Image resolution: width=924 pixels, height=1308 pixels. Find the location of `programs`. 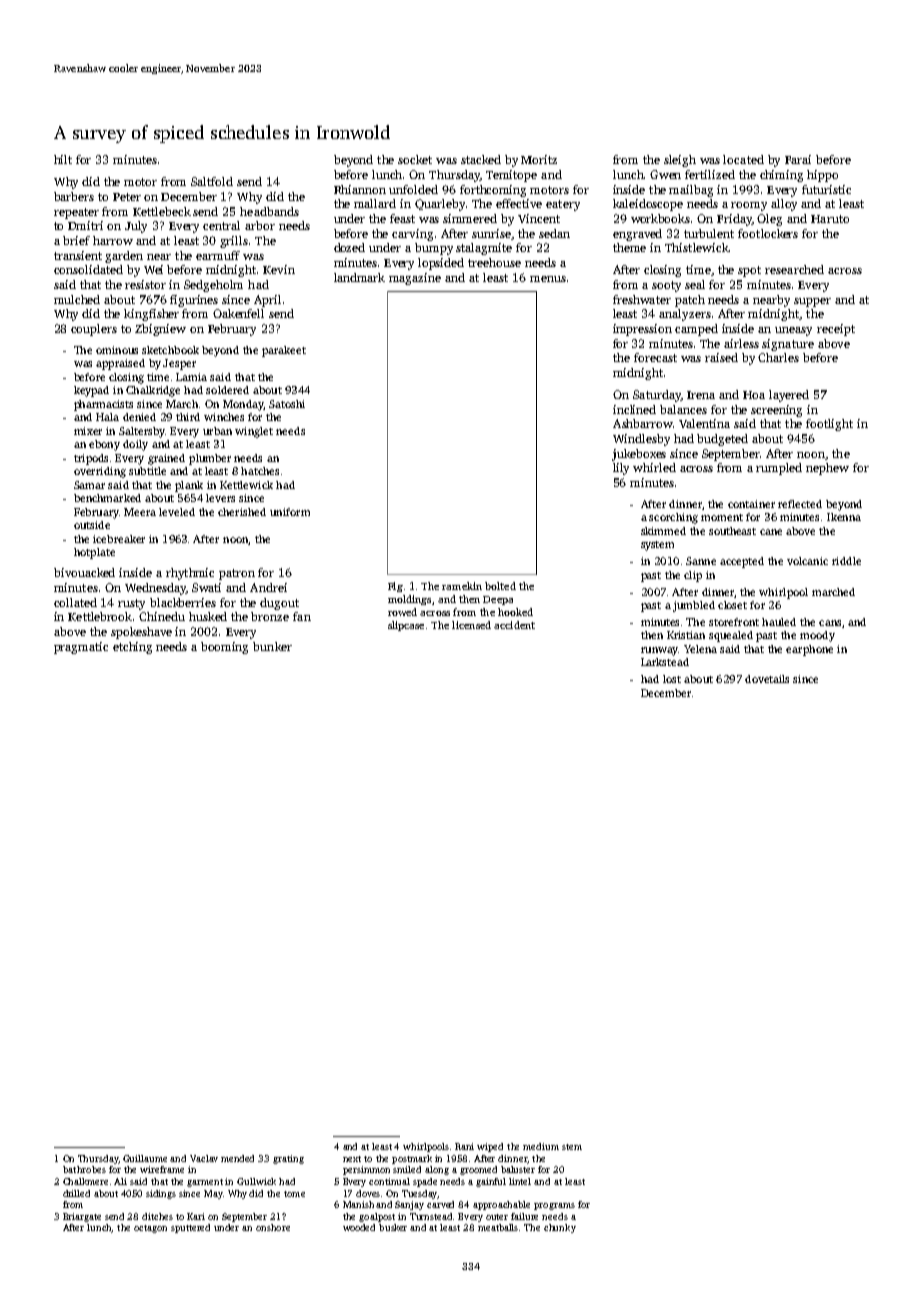

programs is located at coordinates (554, 1206).
